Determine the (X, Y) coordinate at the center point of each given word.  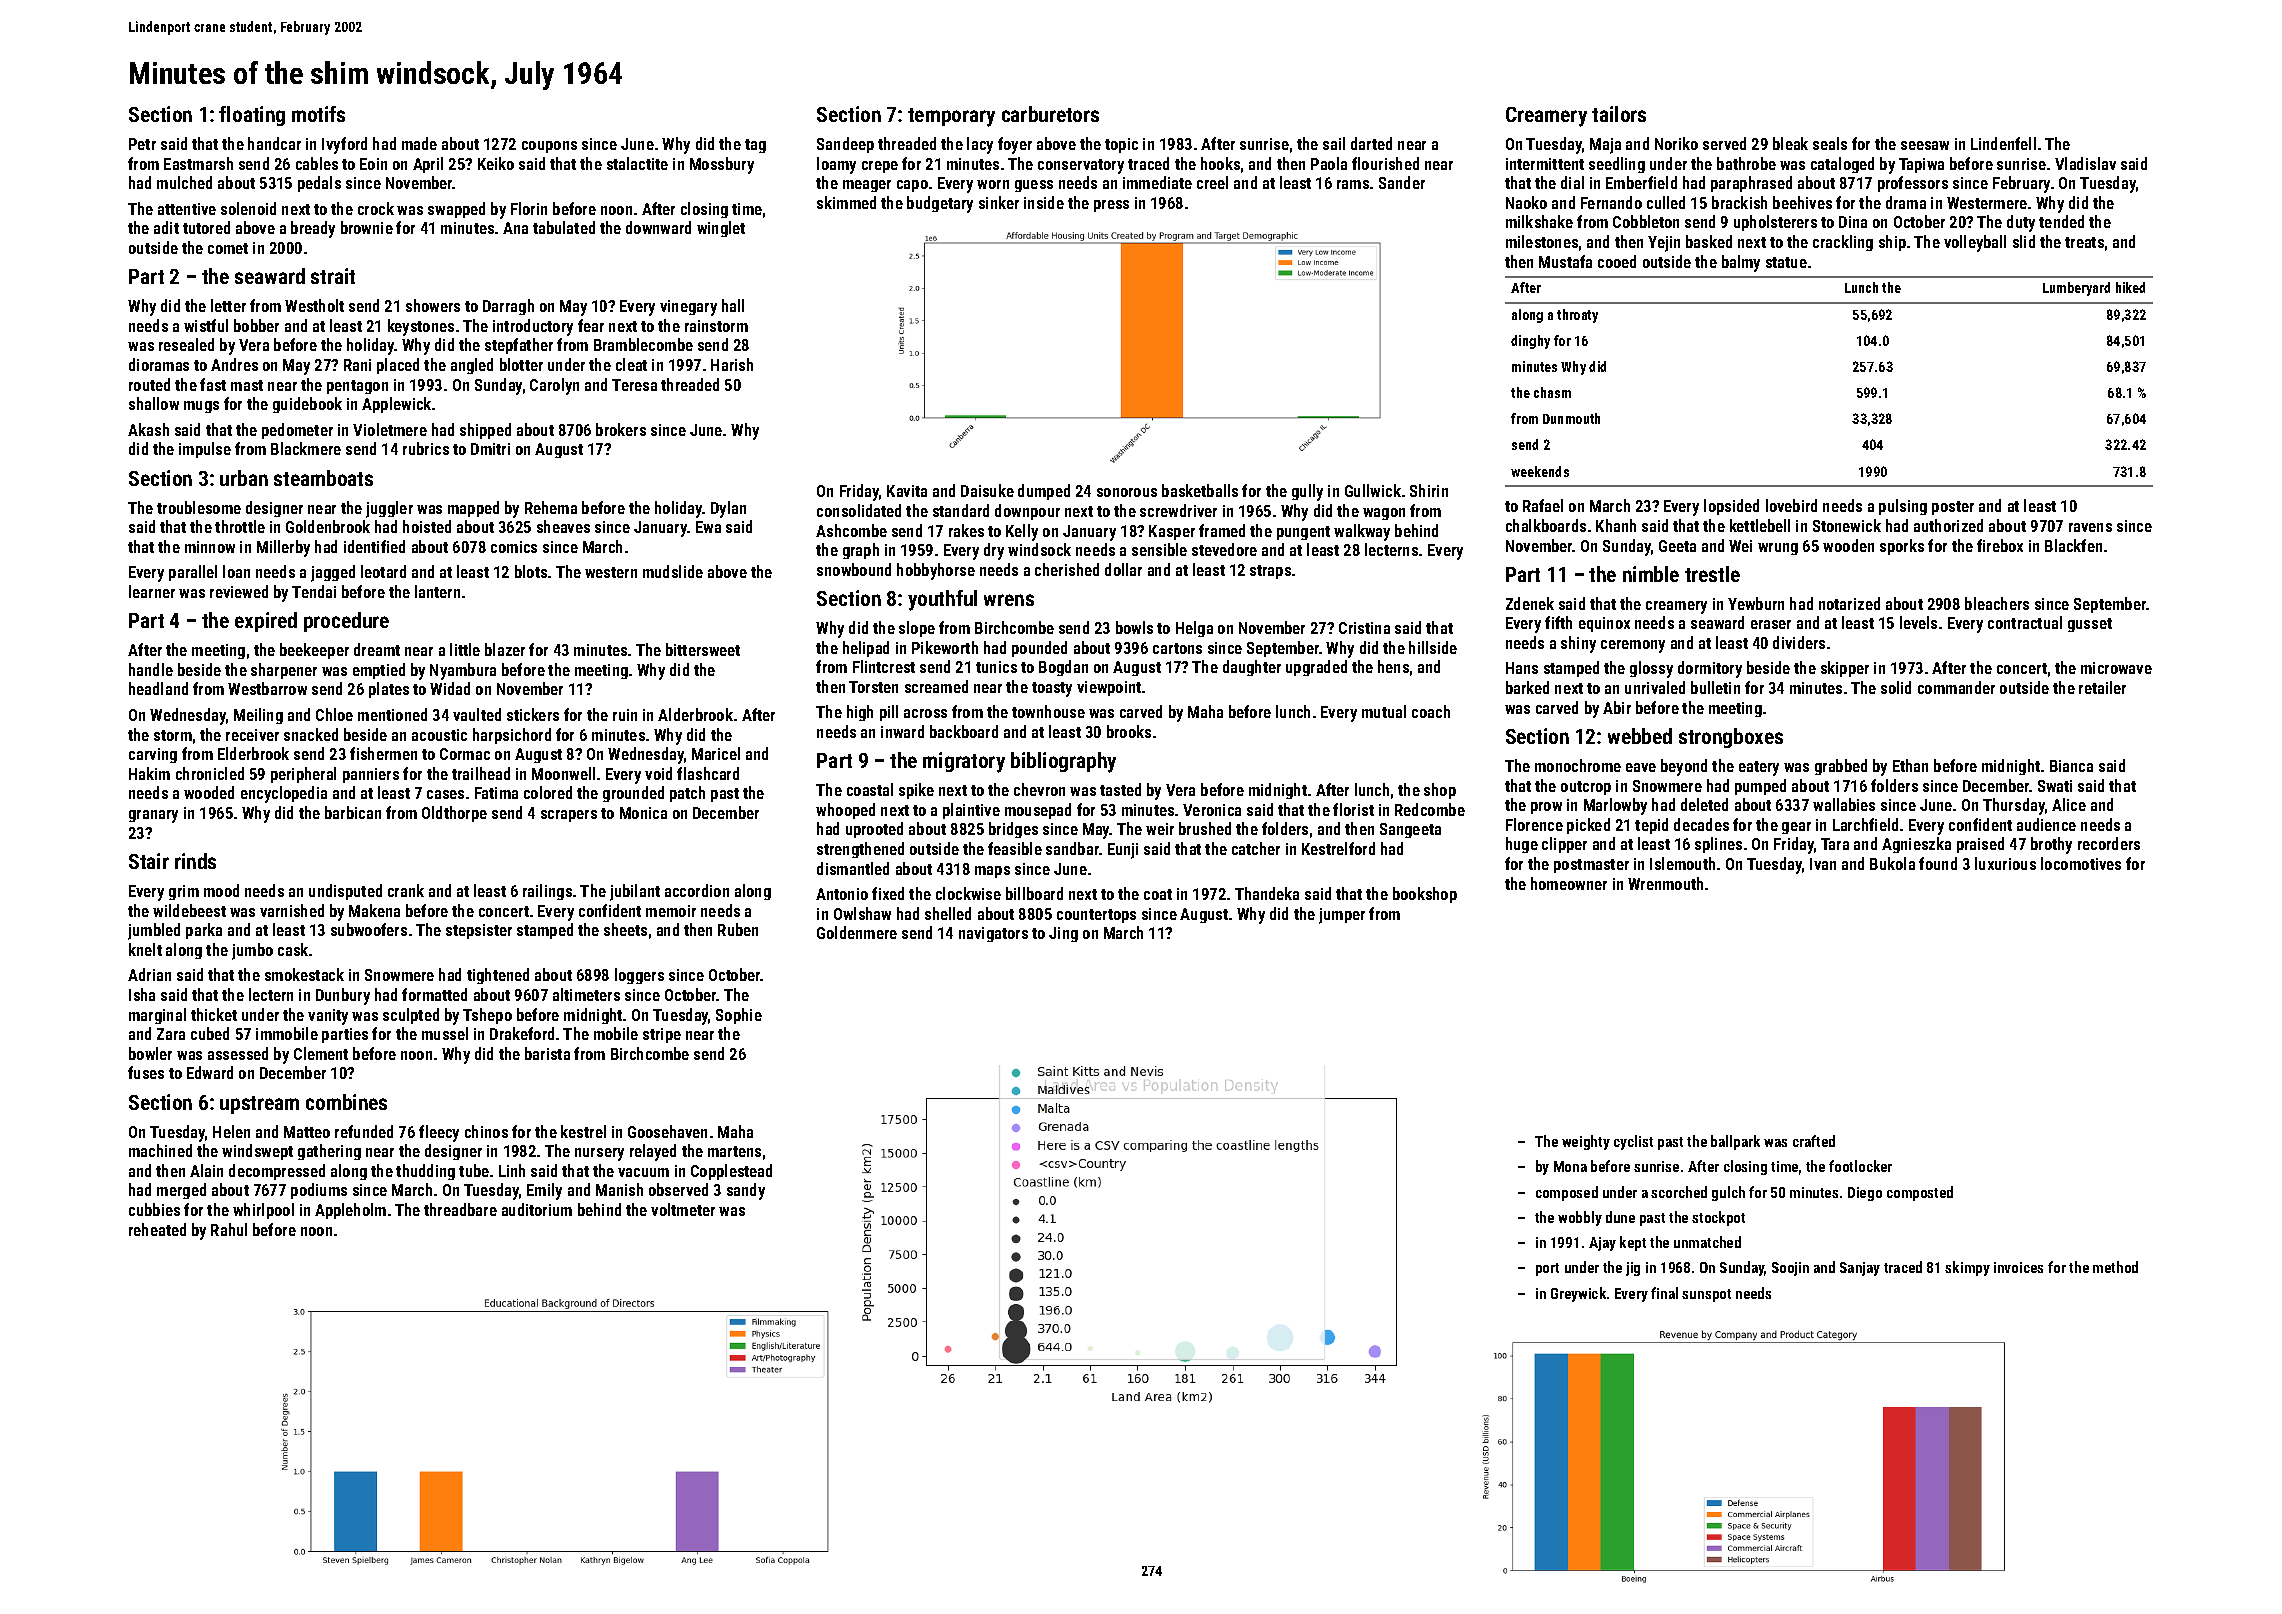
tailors (1619, 114)
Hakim (149, 773)
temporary (951, 117)
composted (1920, 1193)
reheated (157, 1229)
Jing (1063, 934)
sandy (746, 1191)
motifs (318, 114)
